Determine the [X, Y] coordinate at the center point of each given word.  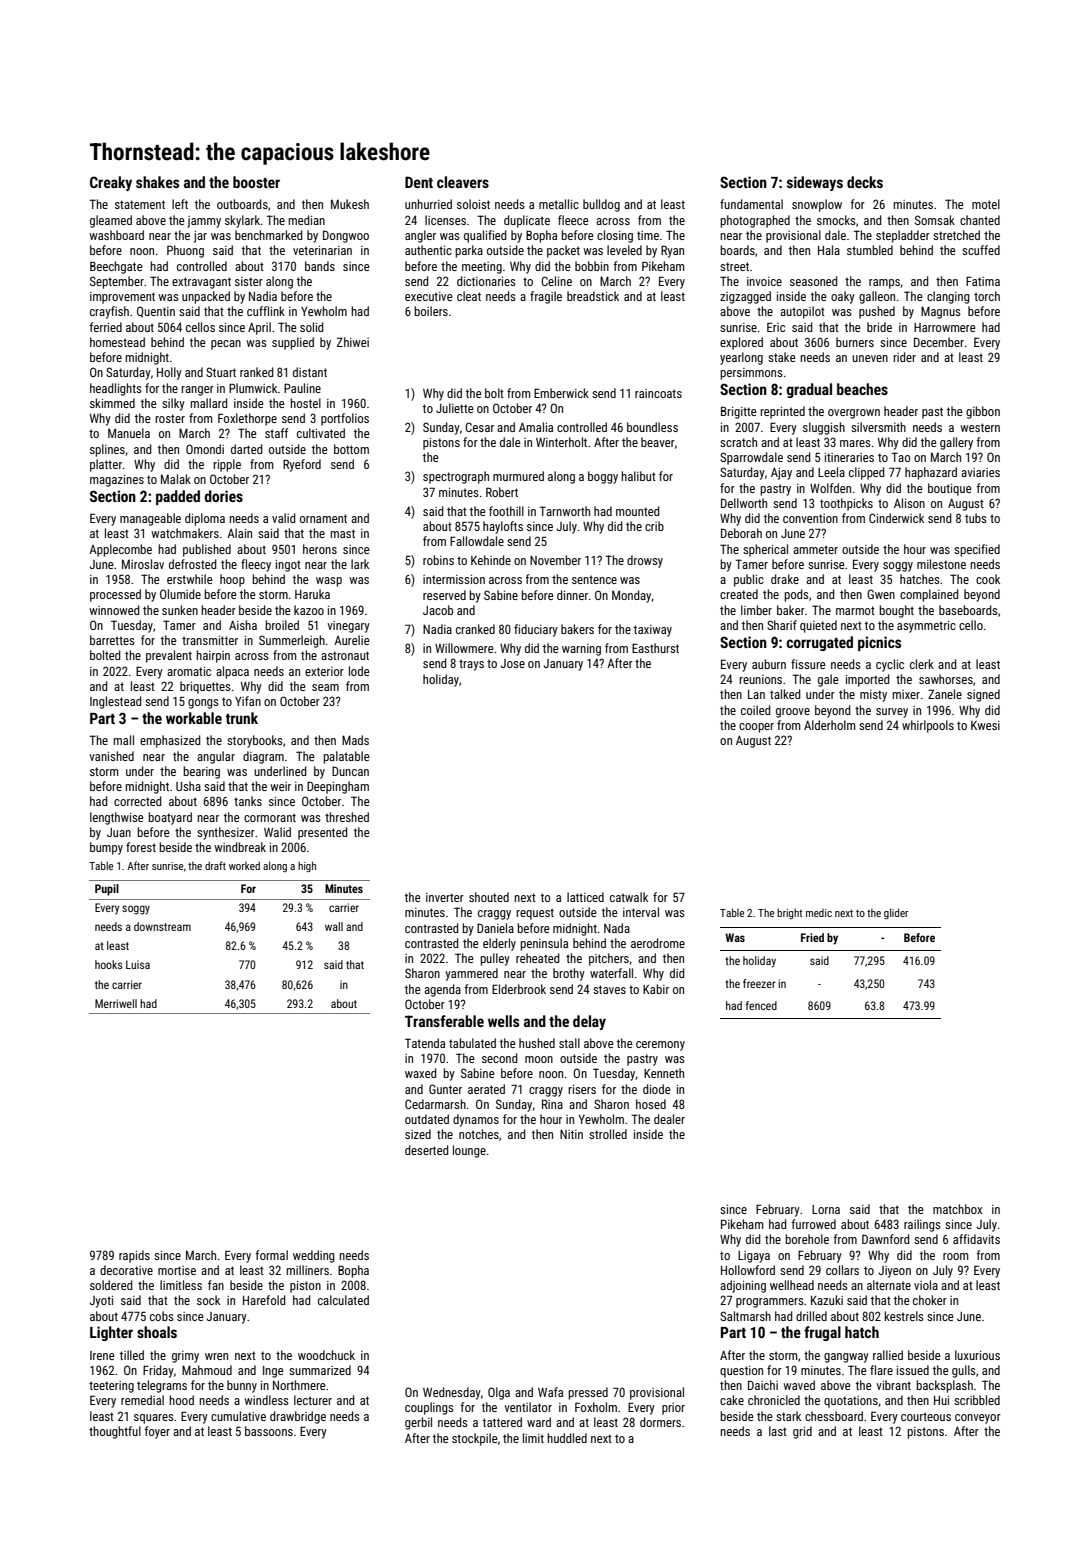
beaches [862, 389]
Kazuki [827, 1300]
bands [320, 266]
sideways [815, 183]
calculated [343, 1300]
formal [271, 1255]
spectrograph [456, 477]
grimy [185, 1357]
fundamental [751, 204]
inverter [445, 897]
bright [789, 913]
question [741, 1372]
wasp [329, 582]
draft [215, 865]
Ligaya [754, 1257]
